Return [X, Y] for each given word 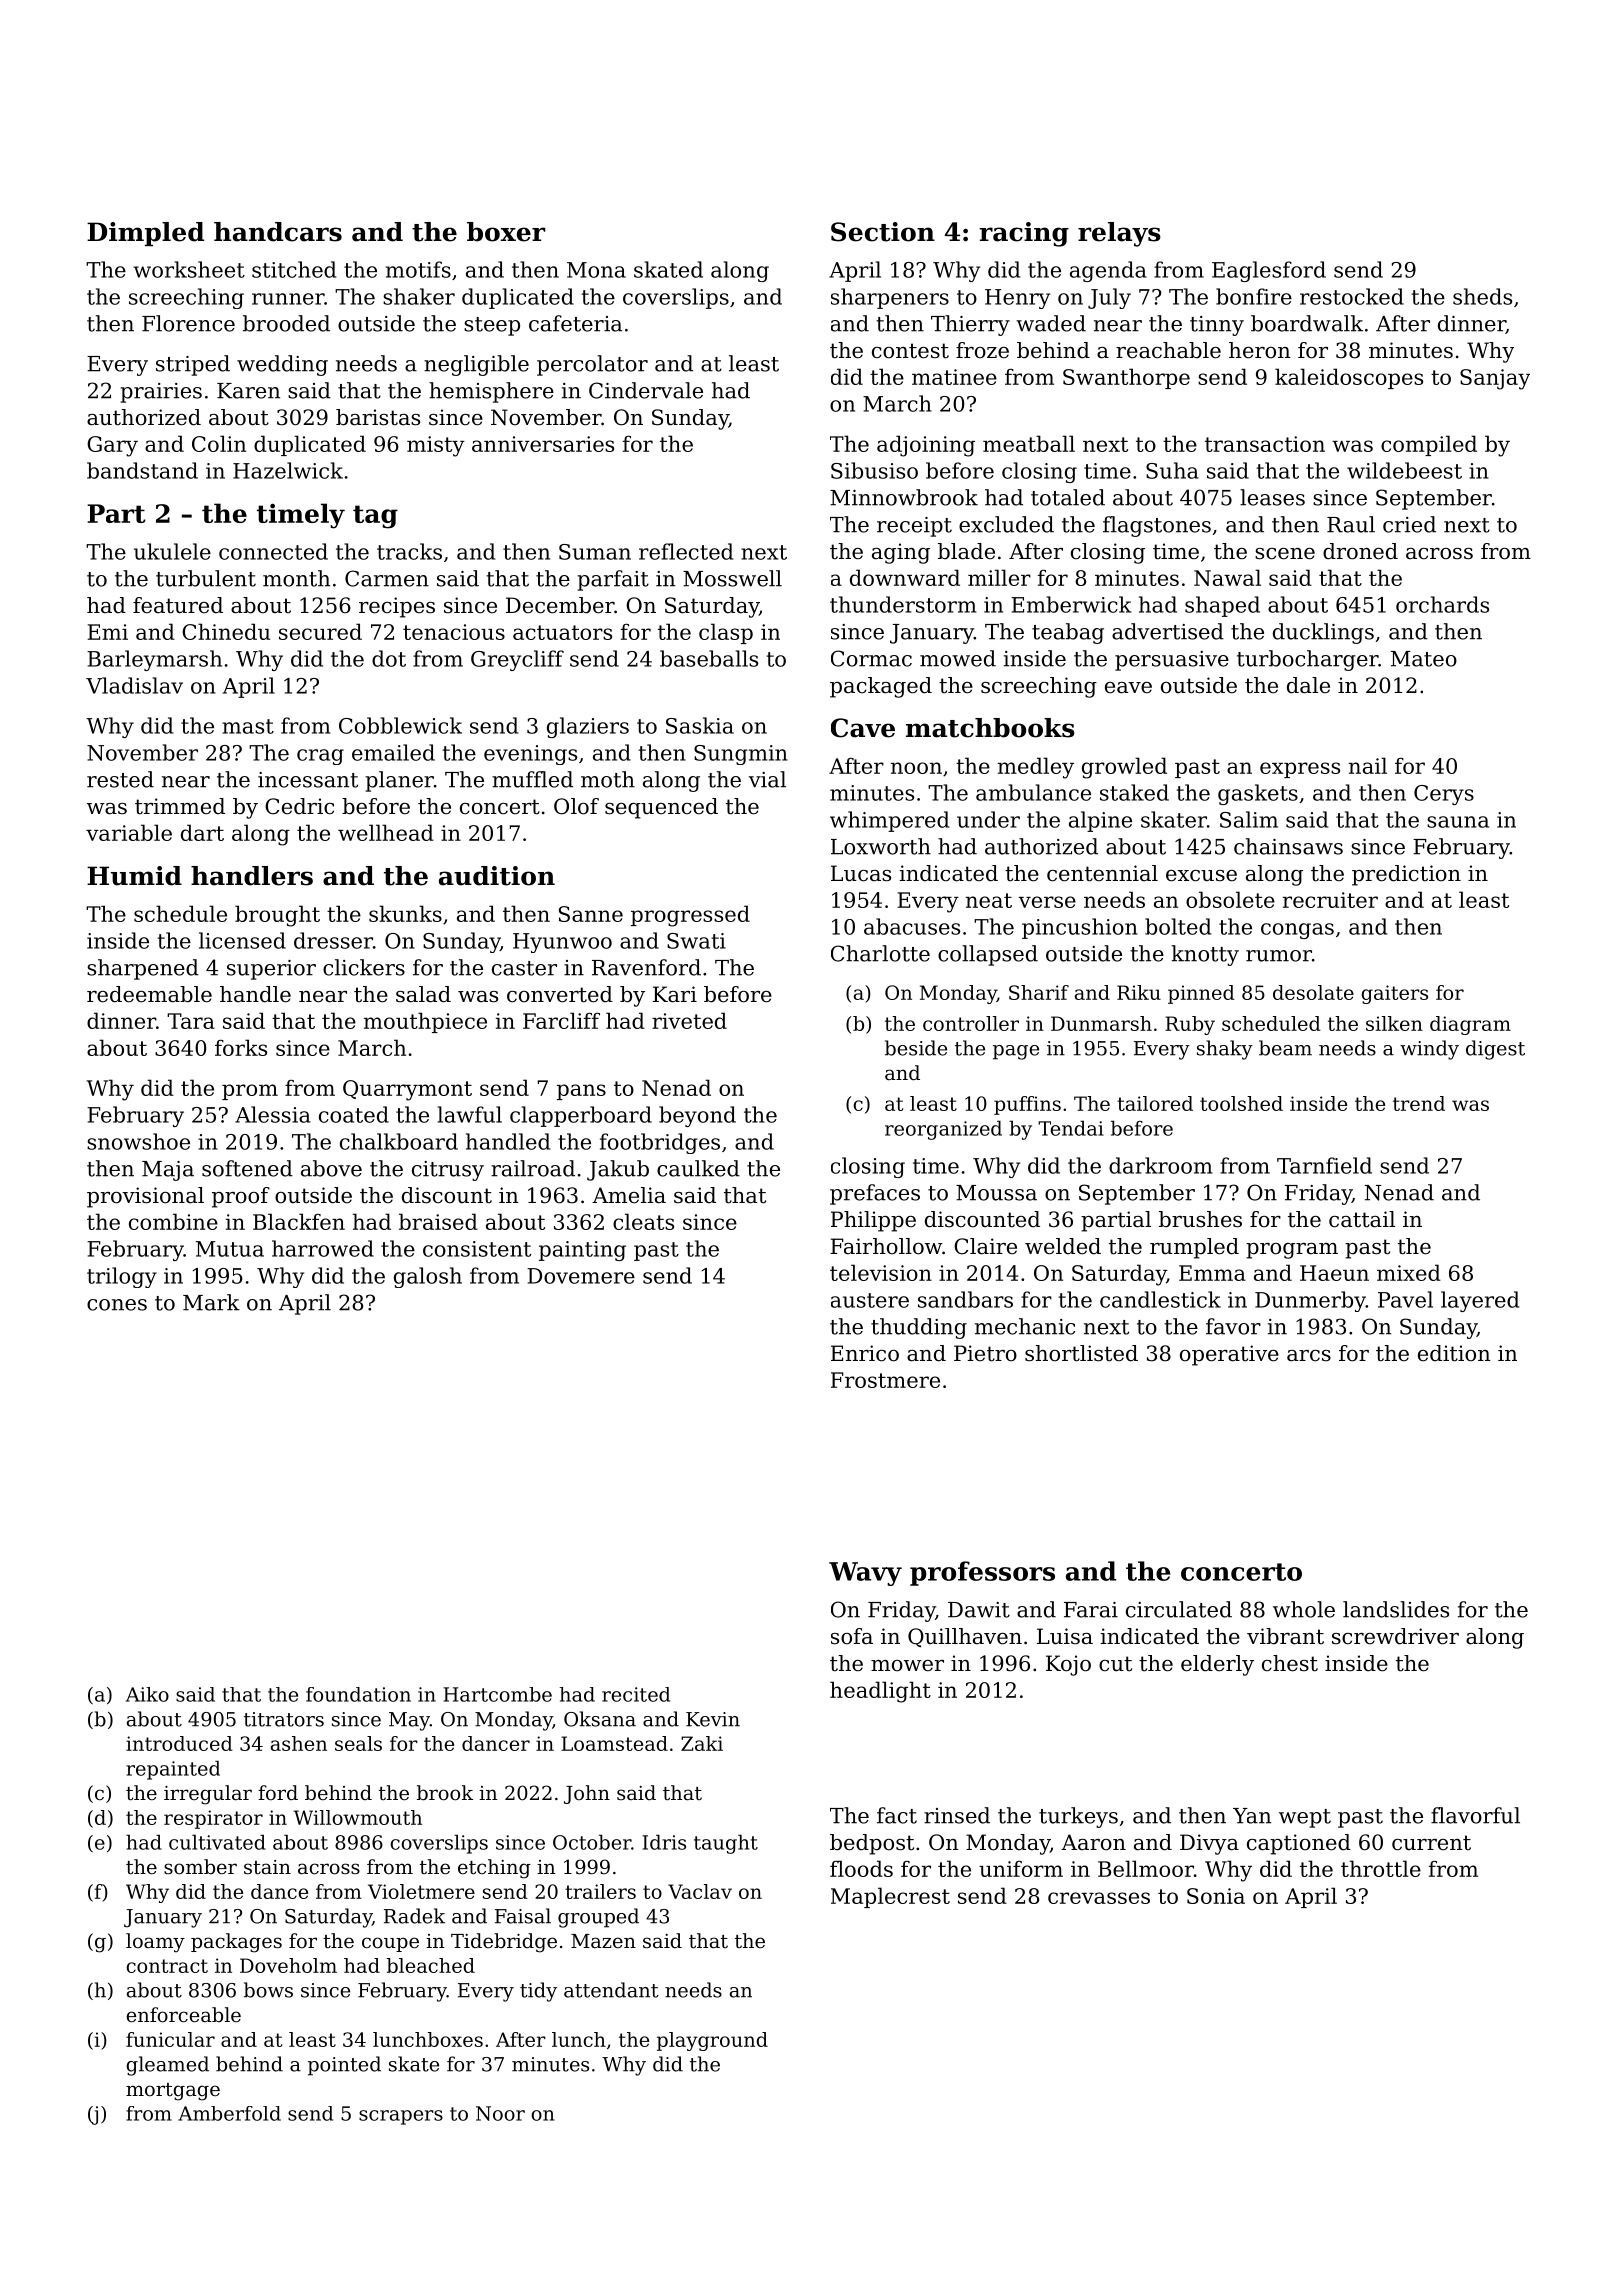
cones [117, 1305]
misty [436, 446]
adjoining [926, 446]
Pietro [985, 1353]
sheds [1482, 296]
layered [1480, 1301]
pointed [344, 2066]
